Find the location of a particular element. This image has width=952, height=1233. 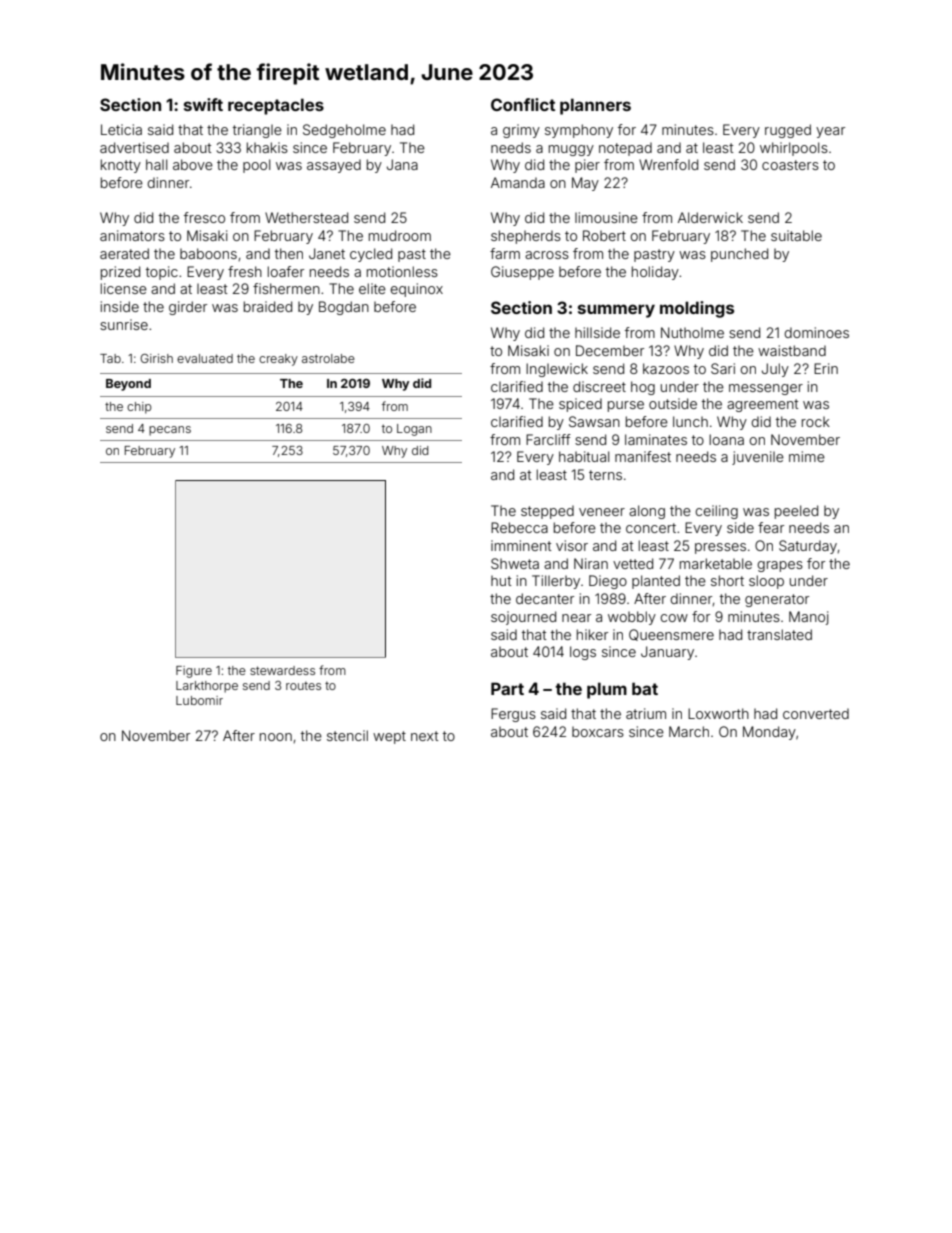

Alderwick is located at coordinates (710, 217).
